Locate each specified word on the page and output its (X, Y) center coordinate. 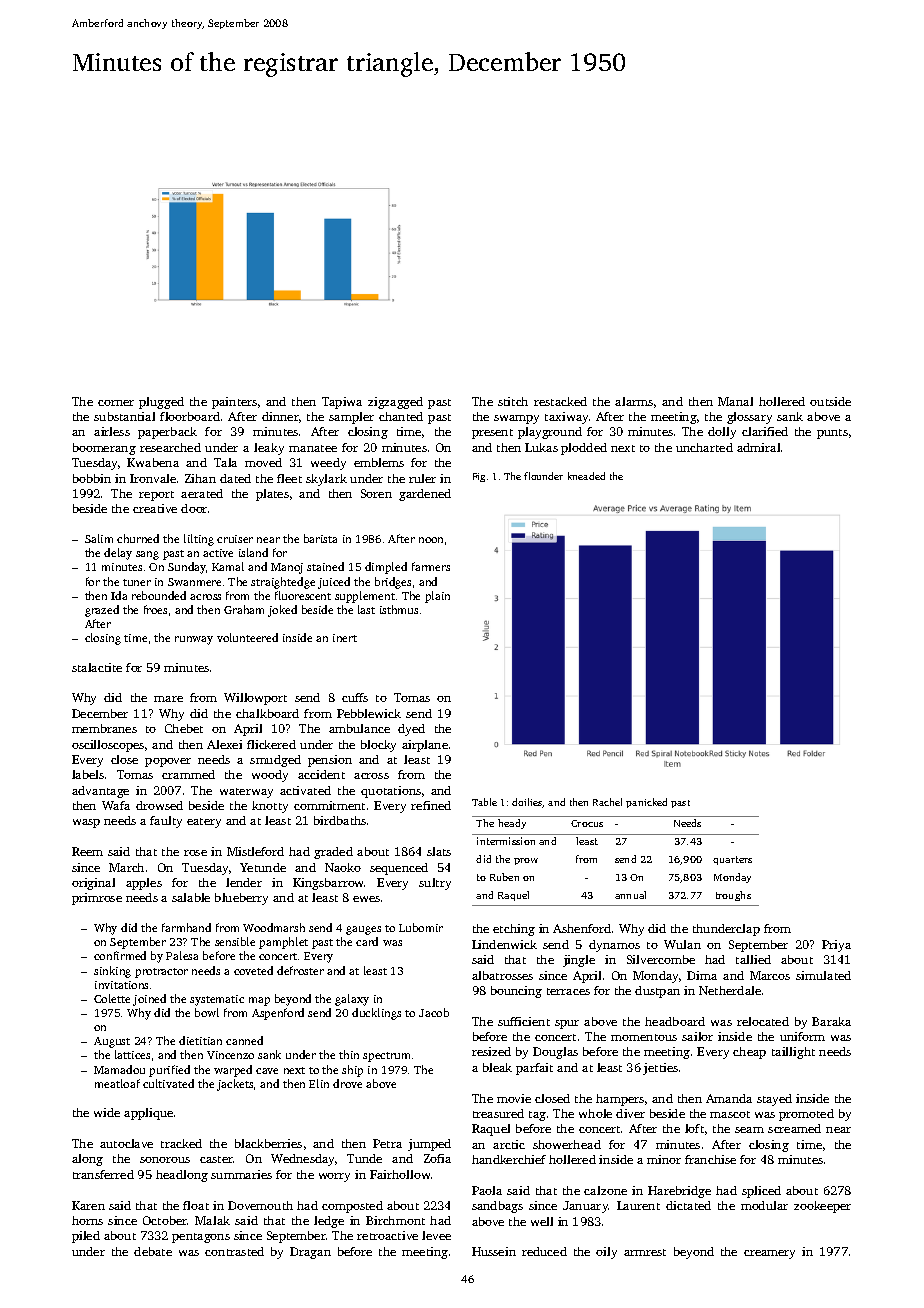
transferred (103, 1174)
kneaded (586, 476)
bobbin (92, 478)
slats (439, 851)
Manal (735, 401)
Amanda (729, 1098)
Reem (87, 851)
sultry (435, 884)
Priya (836, 946)
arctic (509, 1144)
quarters (732, 860)
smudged (275, 761)
